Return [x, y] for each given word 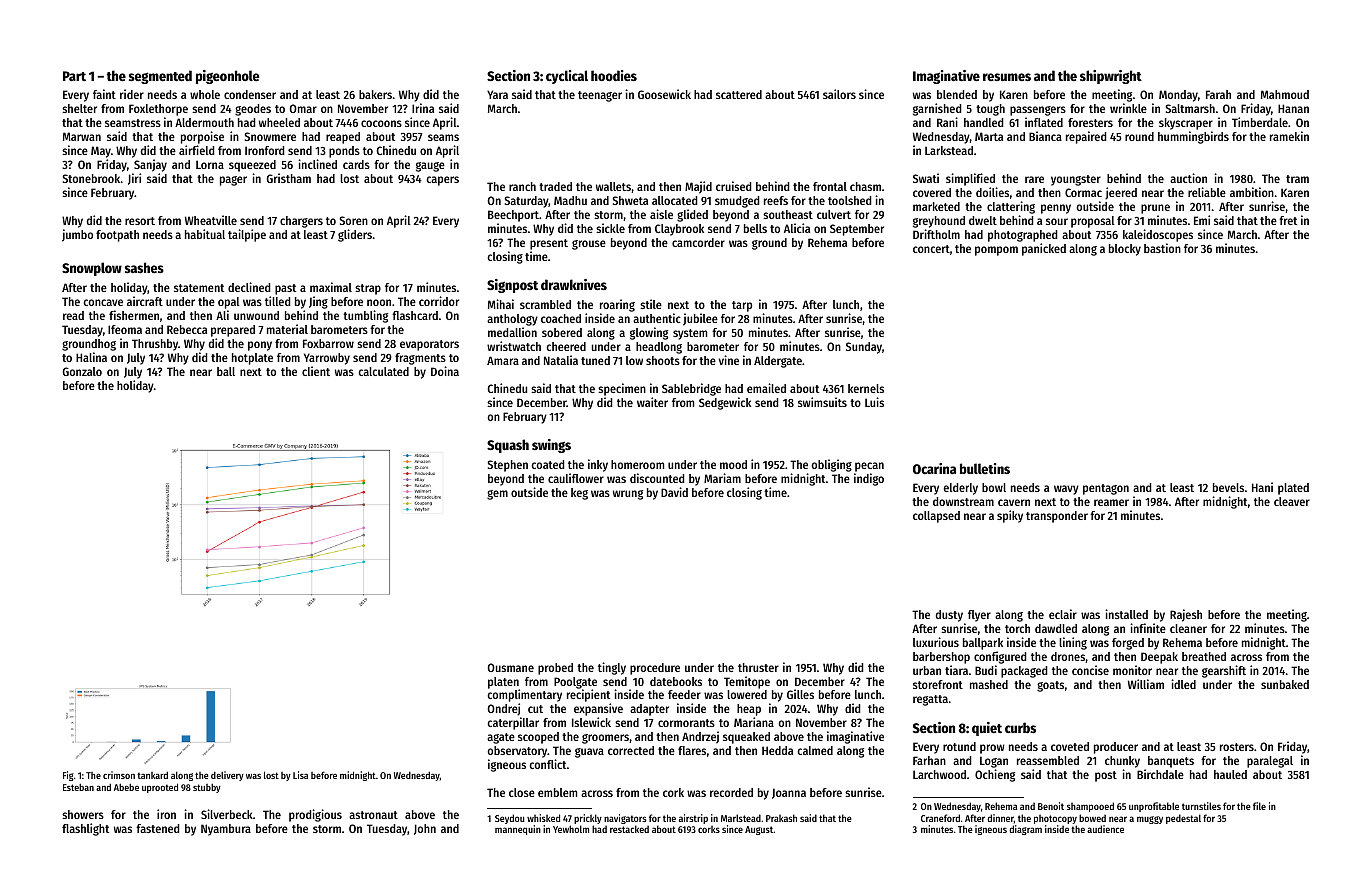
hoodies [614, 75]
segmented [160, 77]
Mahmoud [1285, 94]
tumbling [365, 316]
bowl [994, 487]
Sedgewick [725, 403]
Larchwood [939, 774]
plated [1293, 489]
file [1259, 806]
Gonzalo [82, 371]
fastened [158, 828]
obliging [831, 465]
